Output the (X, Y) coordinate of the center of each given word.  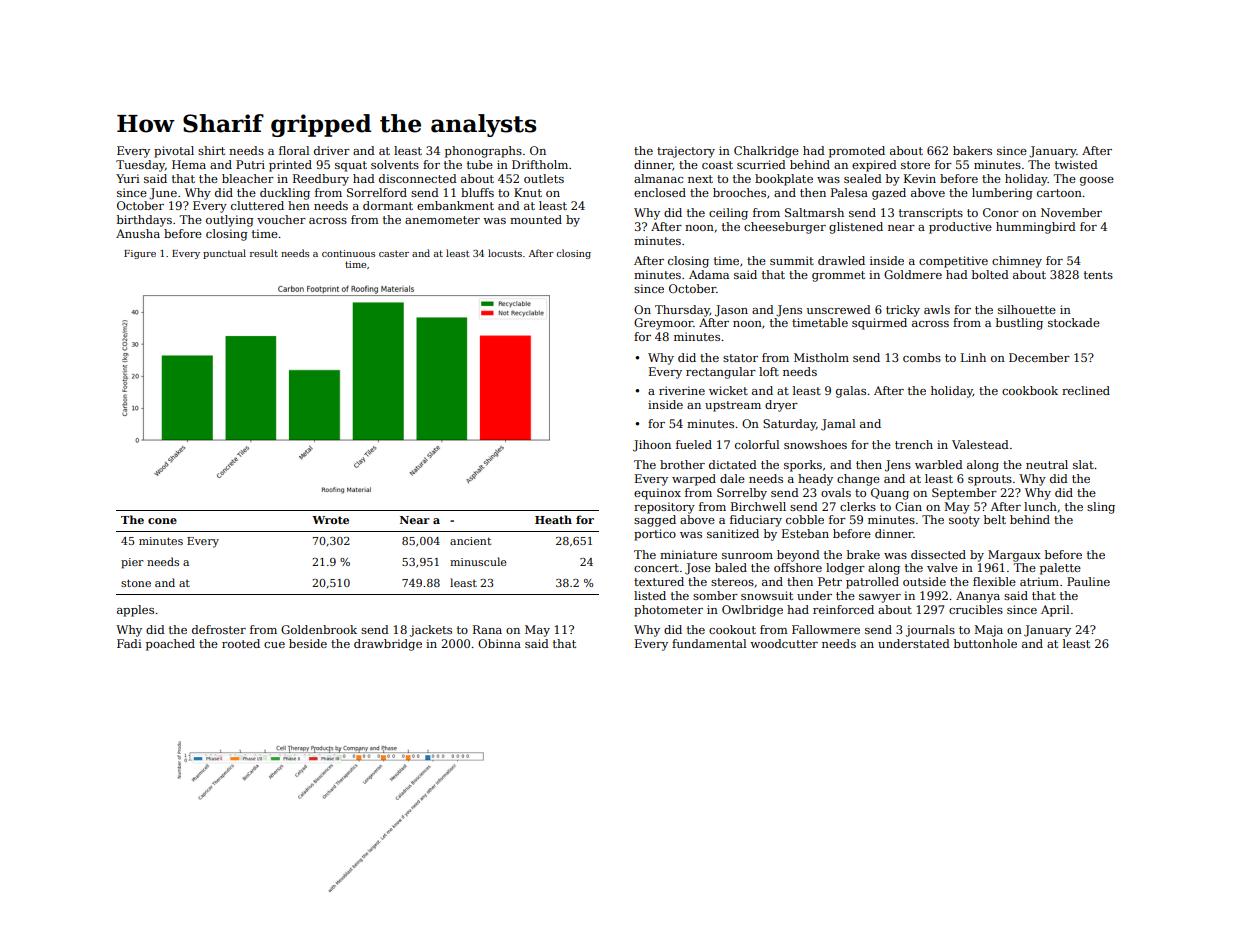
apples (135, 611)
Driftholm (540, 164)
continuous (348, 253)
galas (851, 392)
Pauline (1088, 581)
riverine (682, 390)
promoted (857, 152)
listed (650, 595)
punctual (224, 254)
